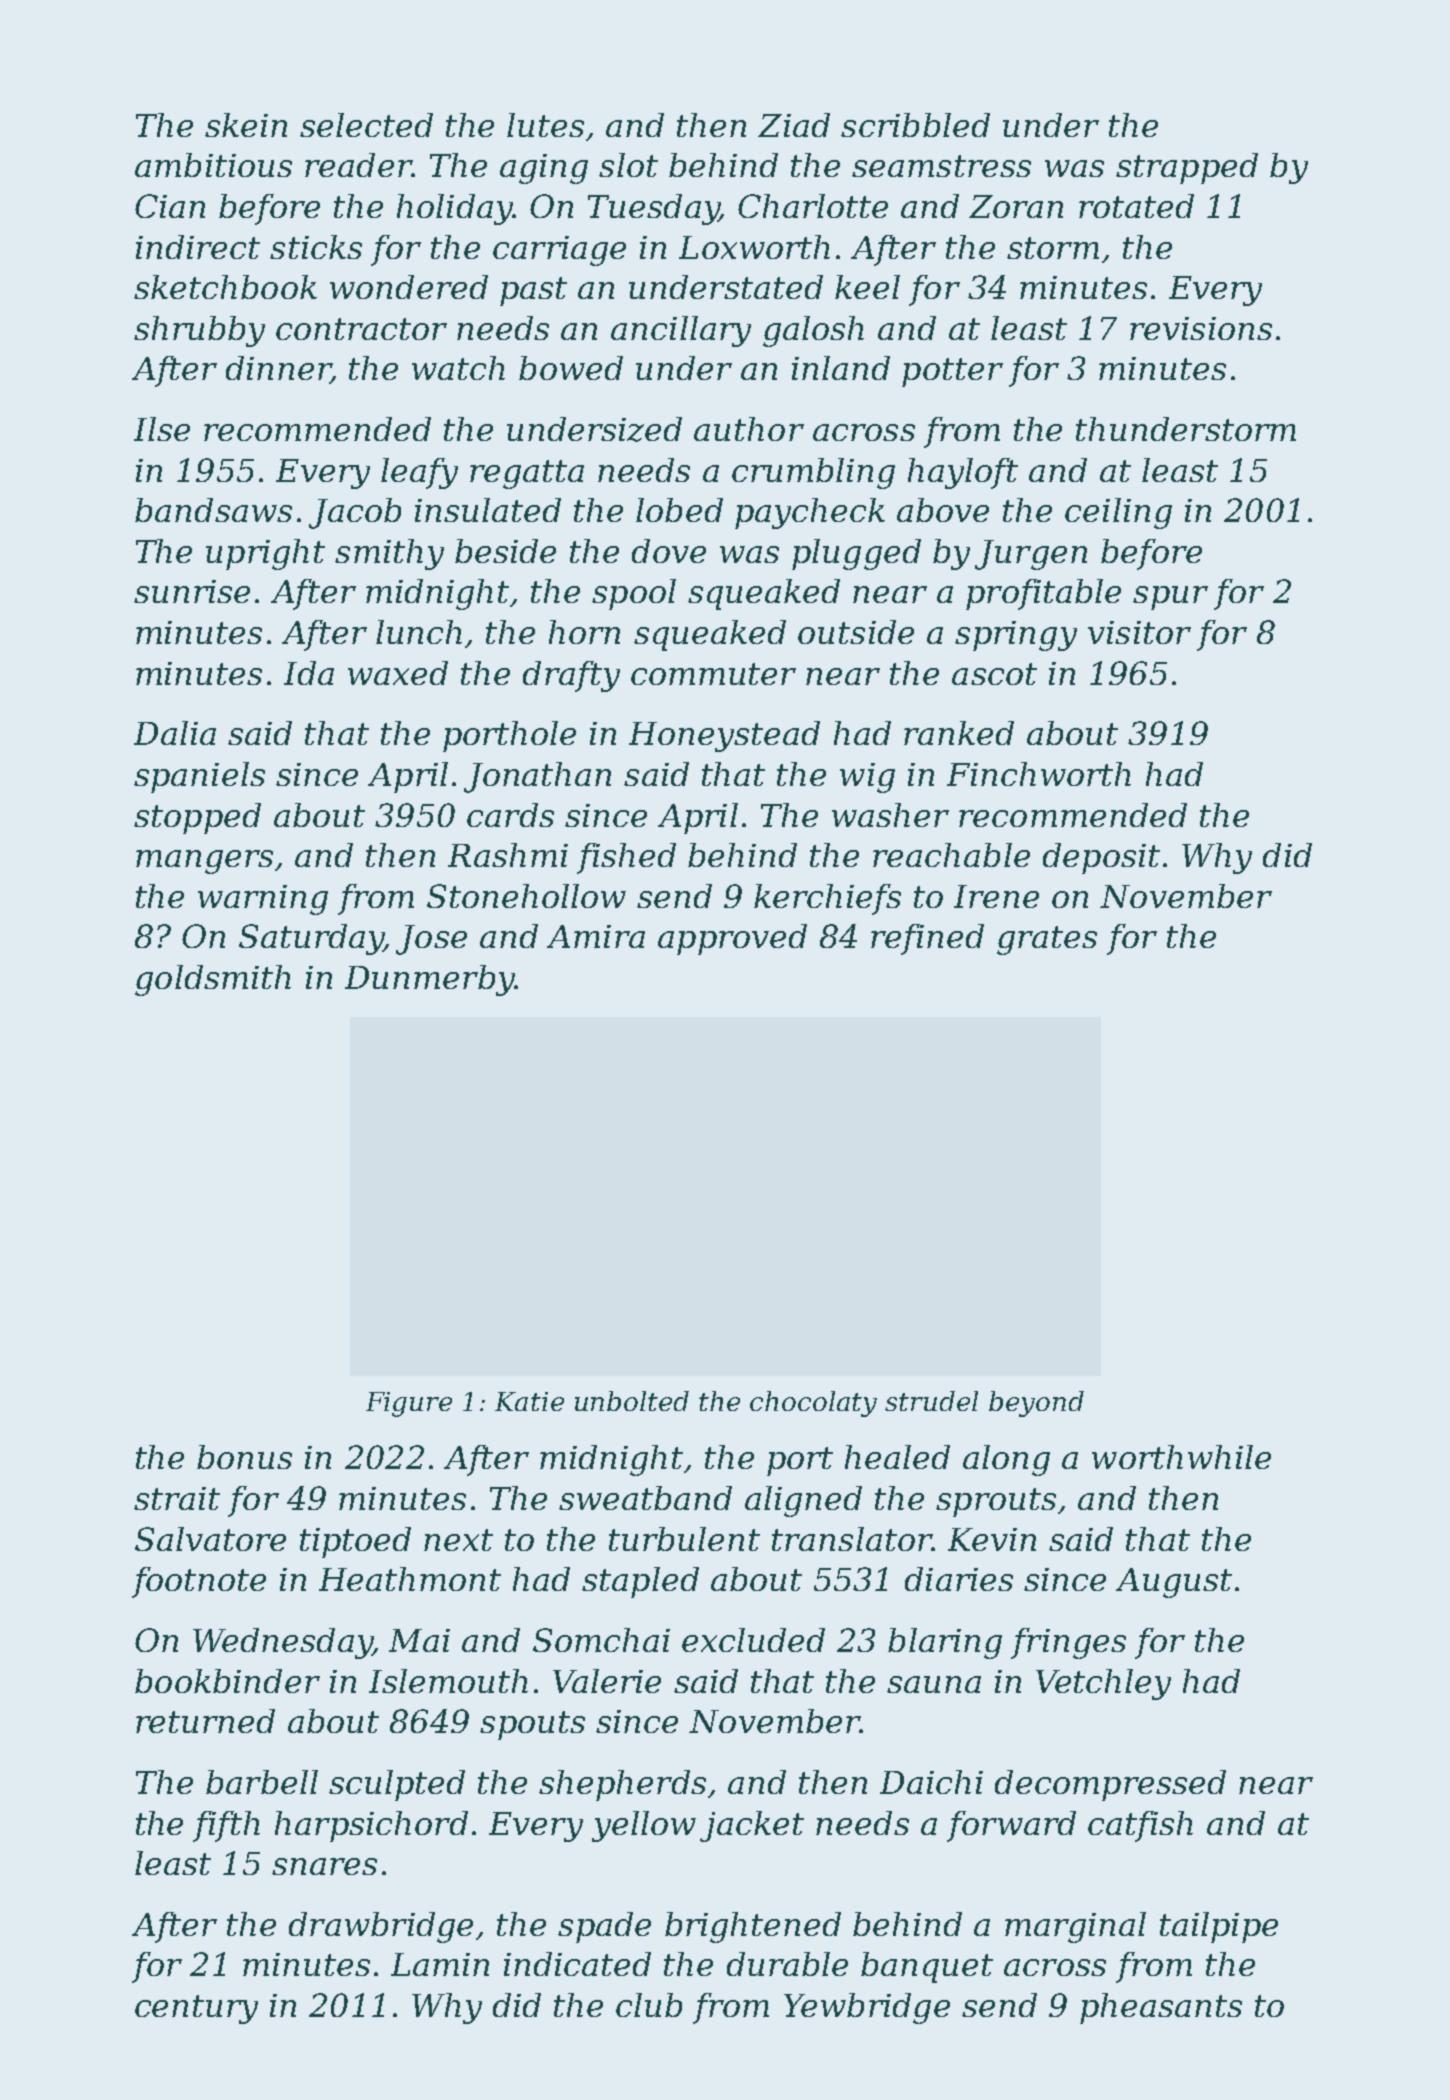 The height and width of the screenshot is (2100, 1450). I want to click on bonus, so click(244, 1457).
